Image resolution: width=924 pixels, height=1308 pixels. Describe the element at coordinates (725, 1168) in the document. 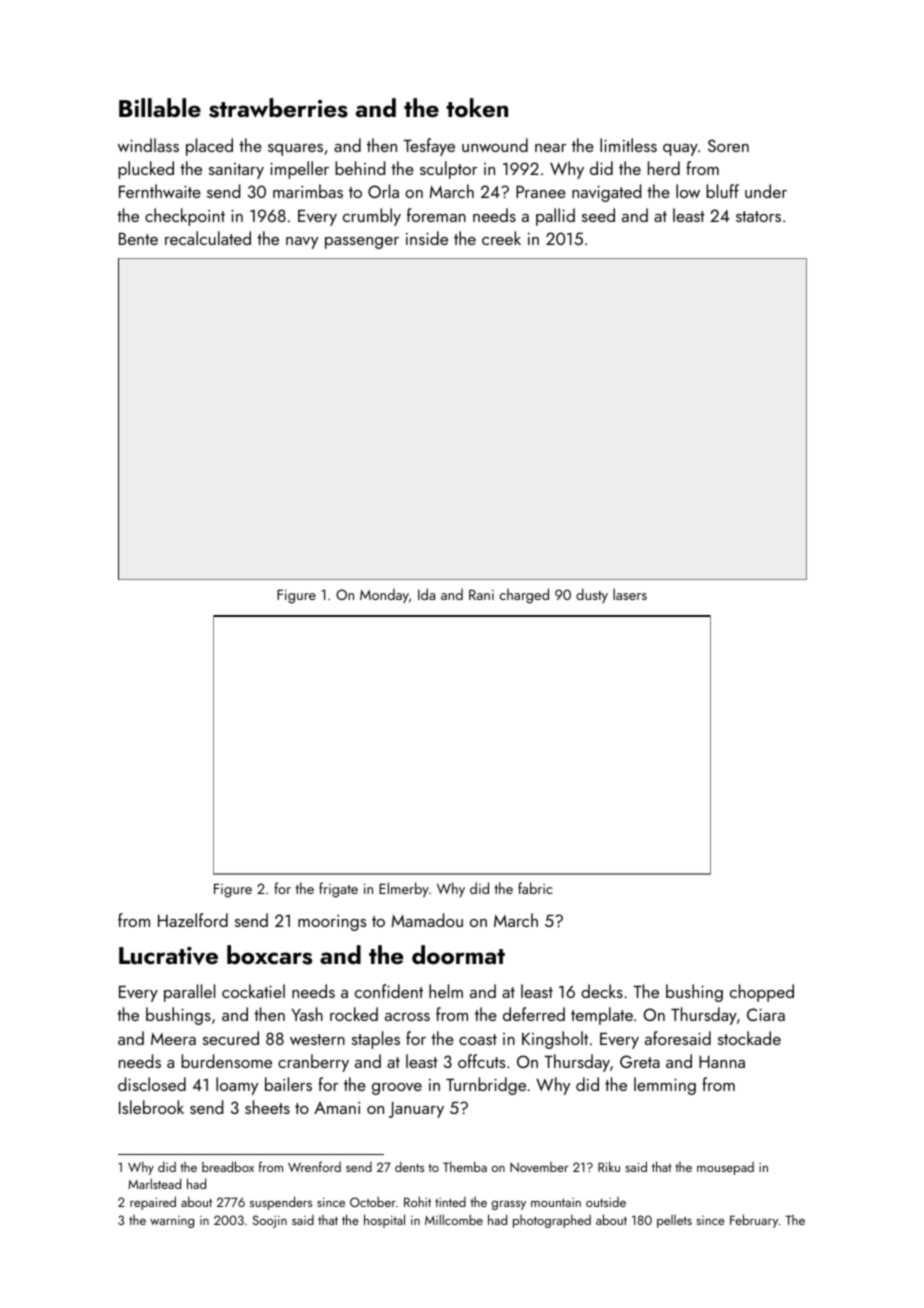

I see `mousepad` at that location.
